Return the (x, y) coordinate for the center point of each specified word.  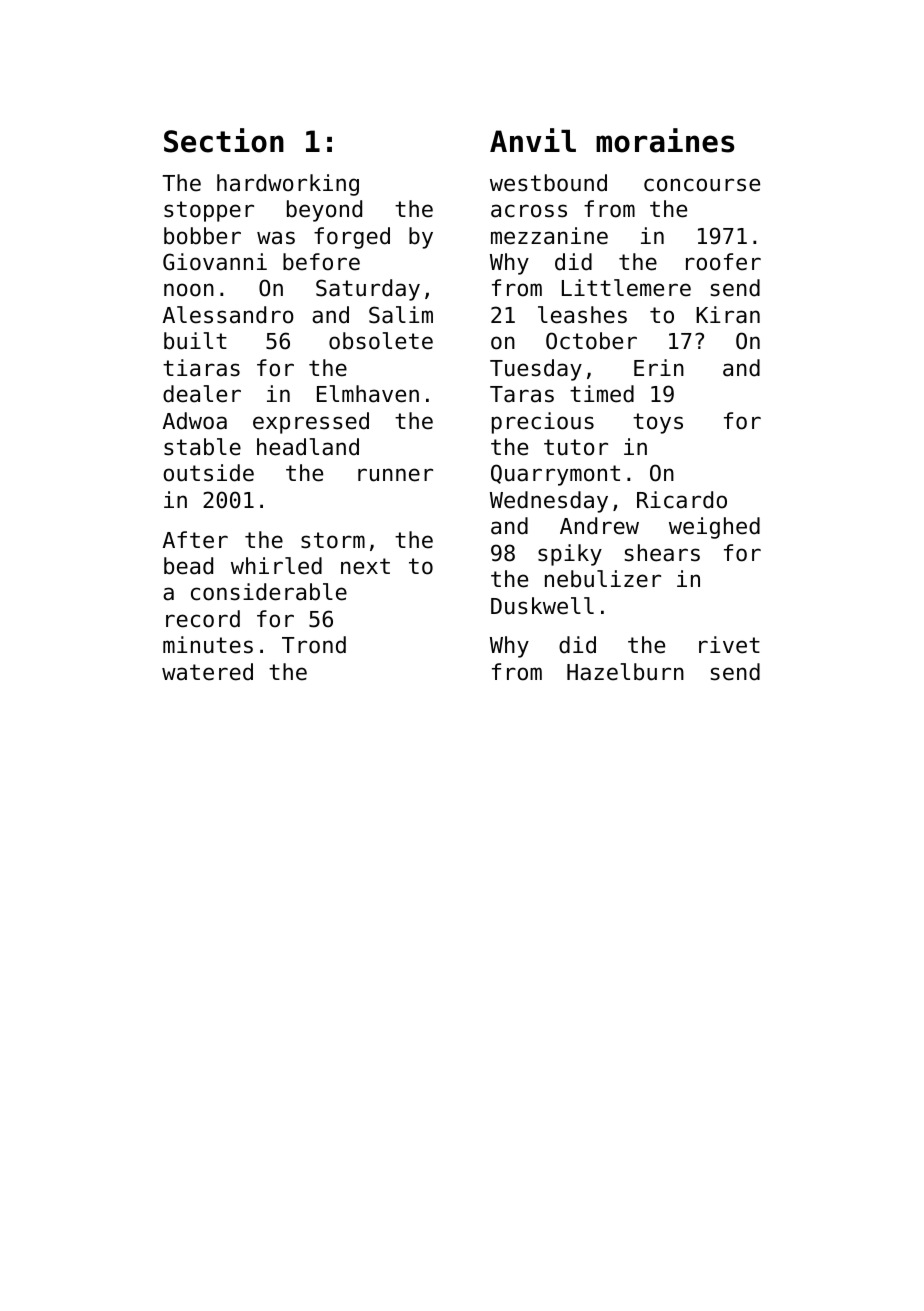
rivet (729, 645)
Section (224, 140)
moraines (665, 140)
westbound (548, 183)
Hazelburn (625, 672)
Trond (314, 645)
